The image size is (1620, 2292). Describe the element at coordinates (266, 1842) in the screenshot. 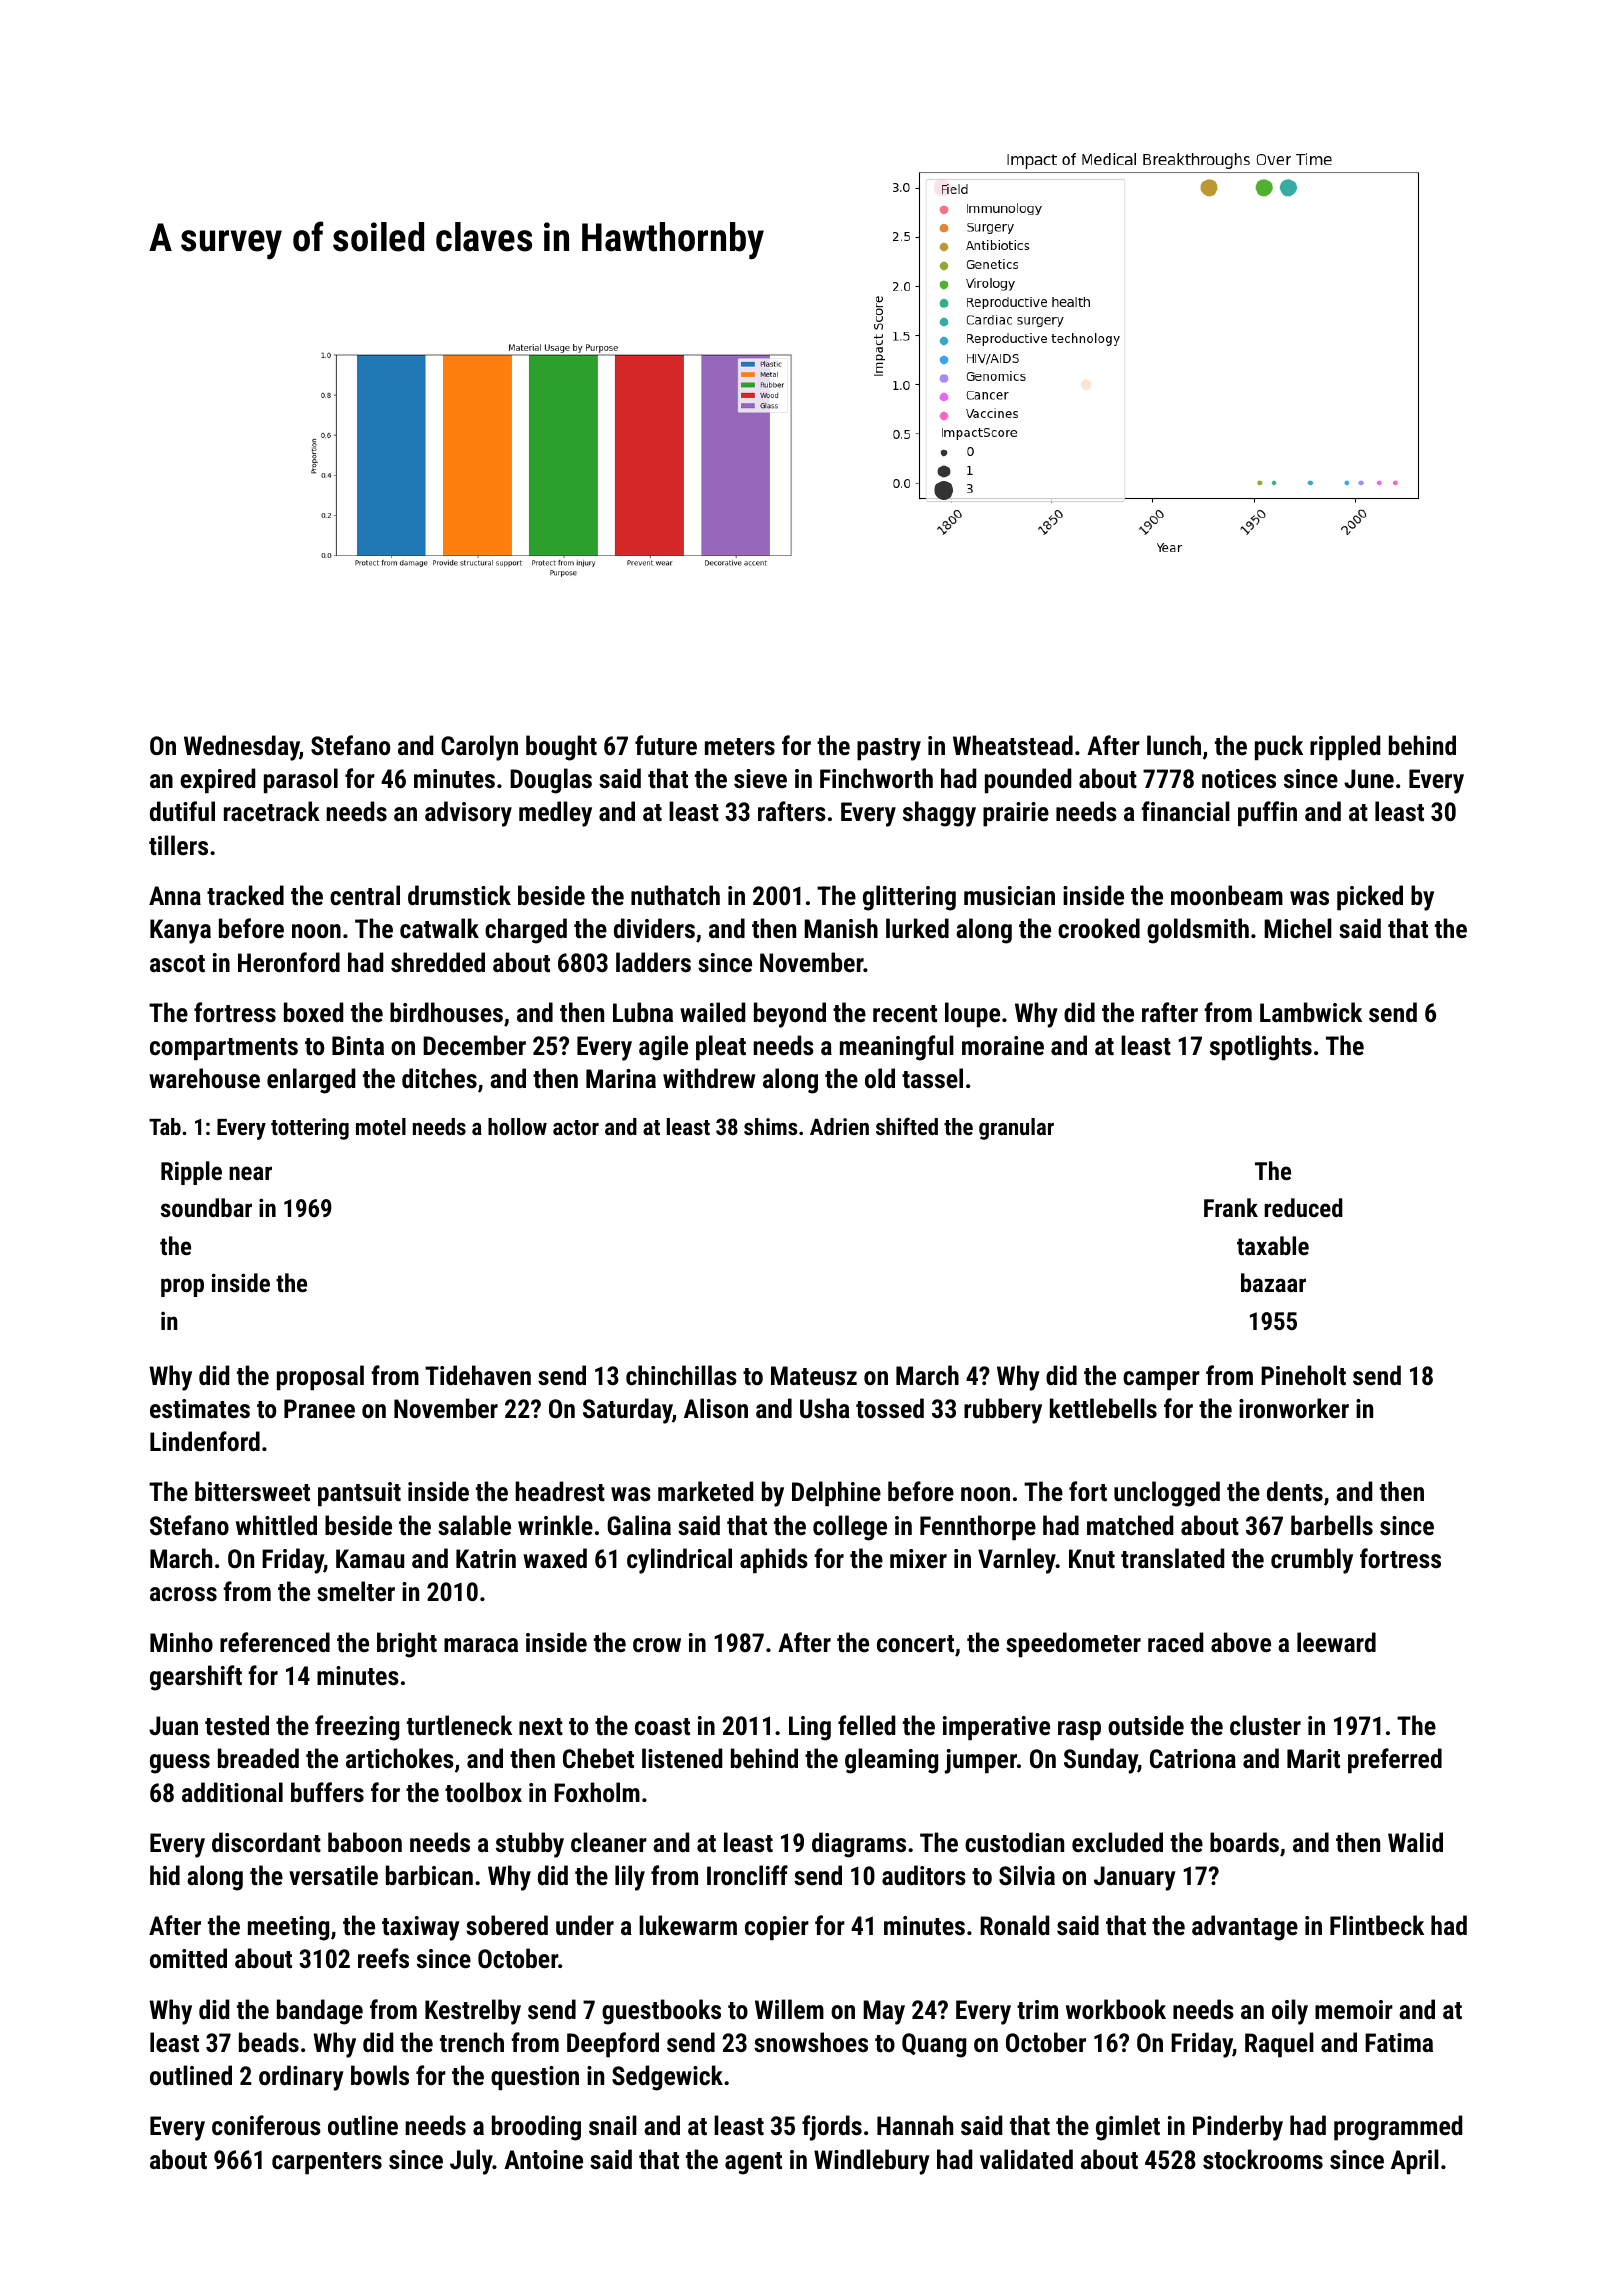

I see `discordant` at that location.
